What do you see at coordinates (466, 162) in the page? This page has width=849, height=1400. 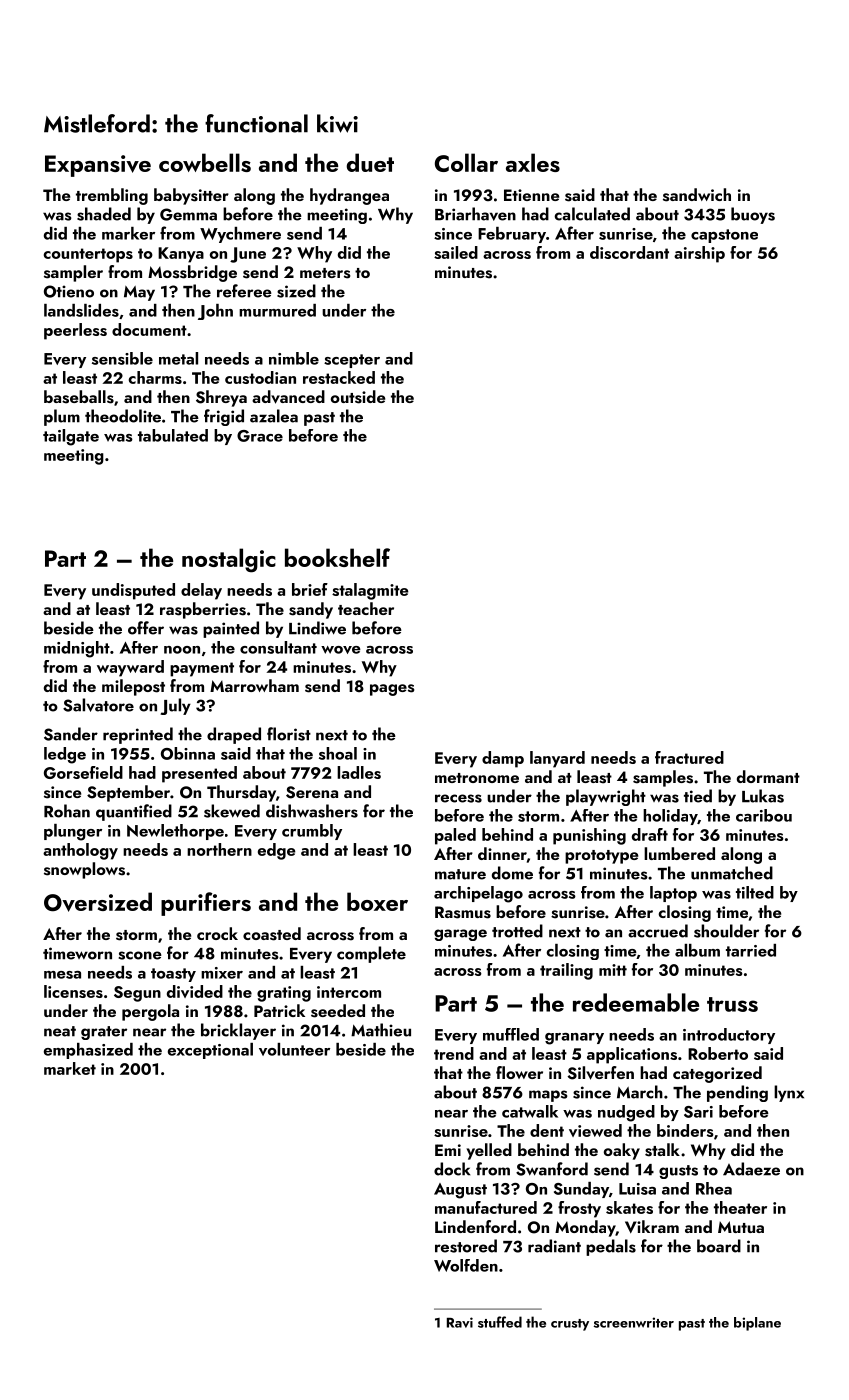 I see `Collar` at bounding box center [466, 162].
